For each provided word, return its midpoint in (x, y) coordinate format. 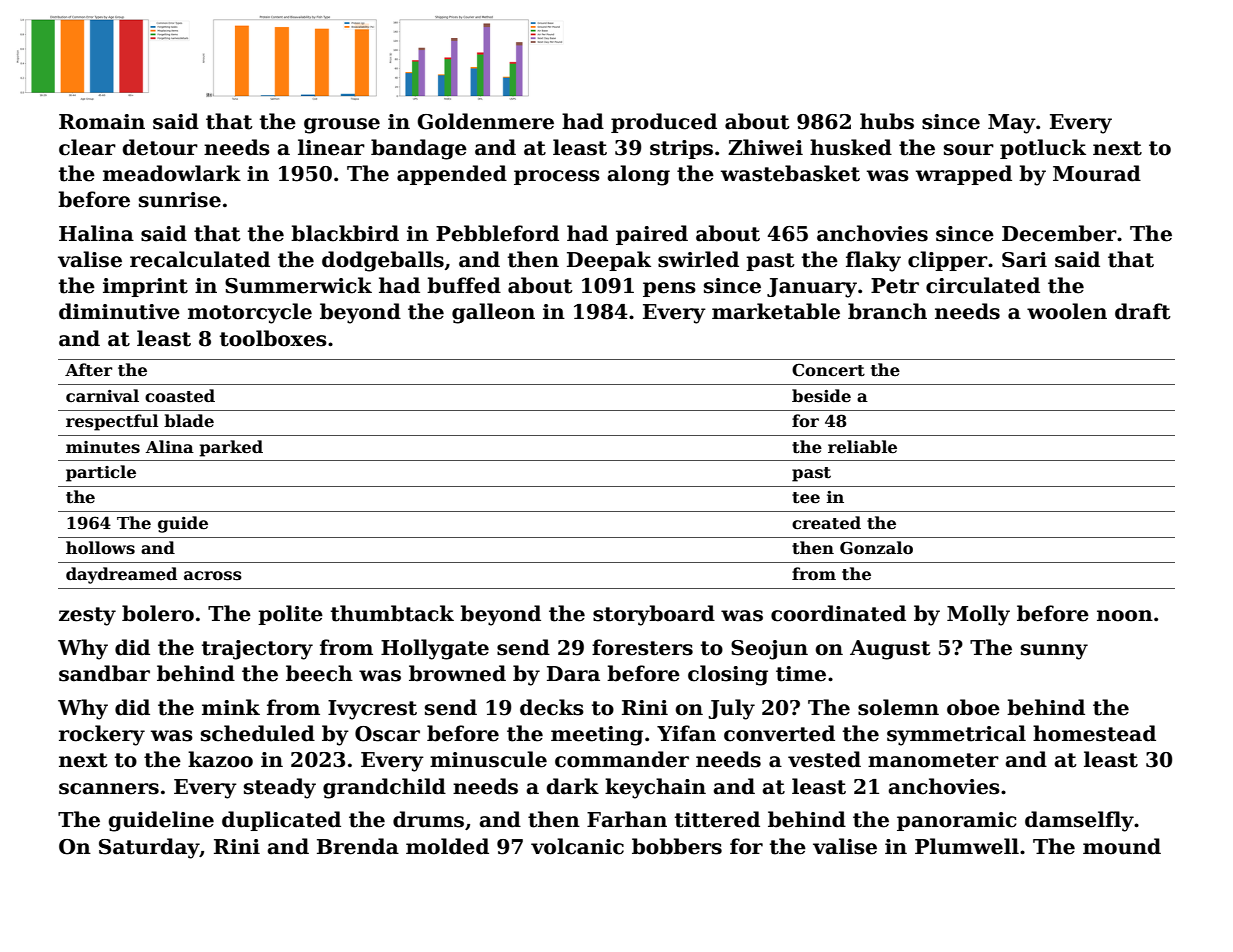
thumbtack (392, 613)
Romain (102, 122)
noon (1125, 616)
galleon (493, 313)
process (557, 177)
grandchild (384, 788)
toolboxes (273, 338)
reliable (862, 447)
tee (806, 498)
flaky (873, 261)
